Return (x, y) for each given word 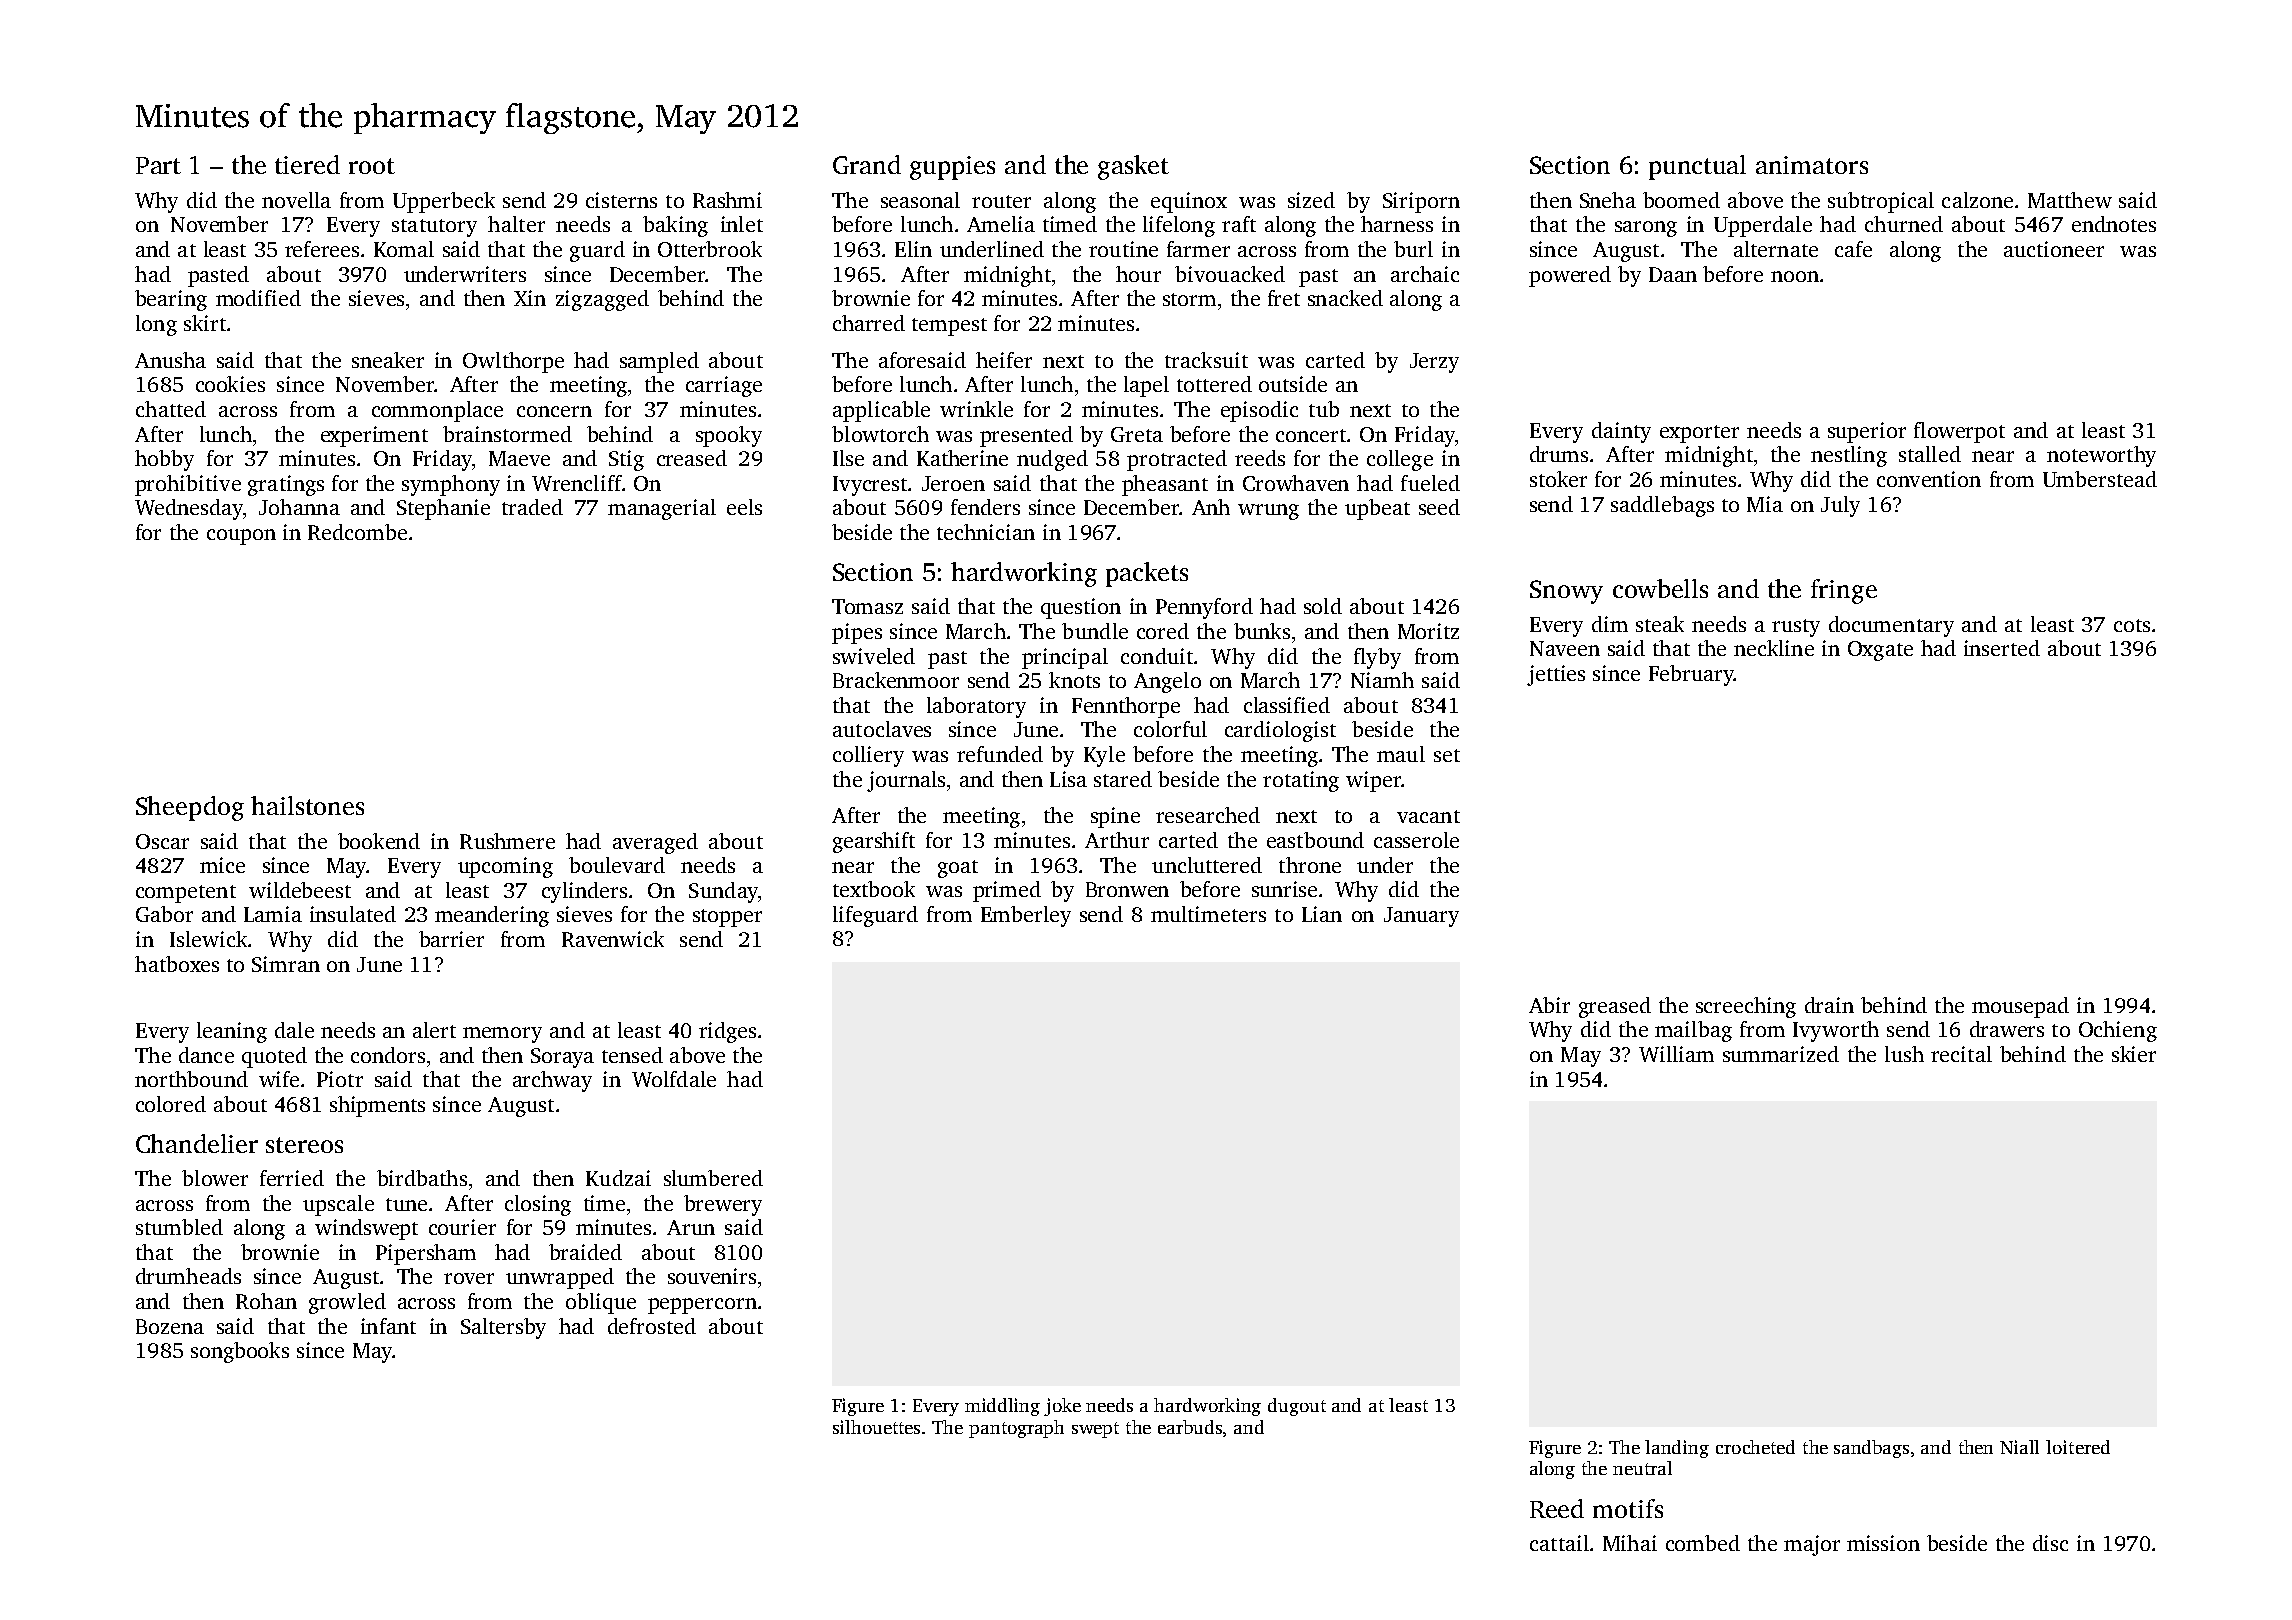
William (1676, 1054)
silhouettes (876, 1427)
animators (1812, 165)
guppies (952, 168)
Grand (867, 164)
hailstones (307, 805)
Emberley (1026, 916)
